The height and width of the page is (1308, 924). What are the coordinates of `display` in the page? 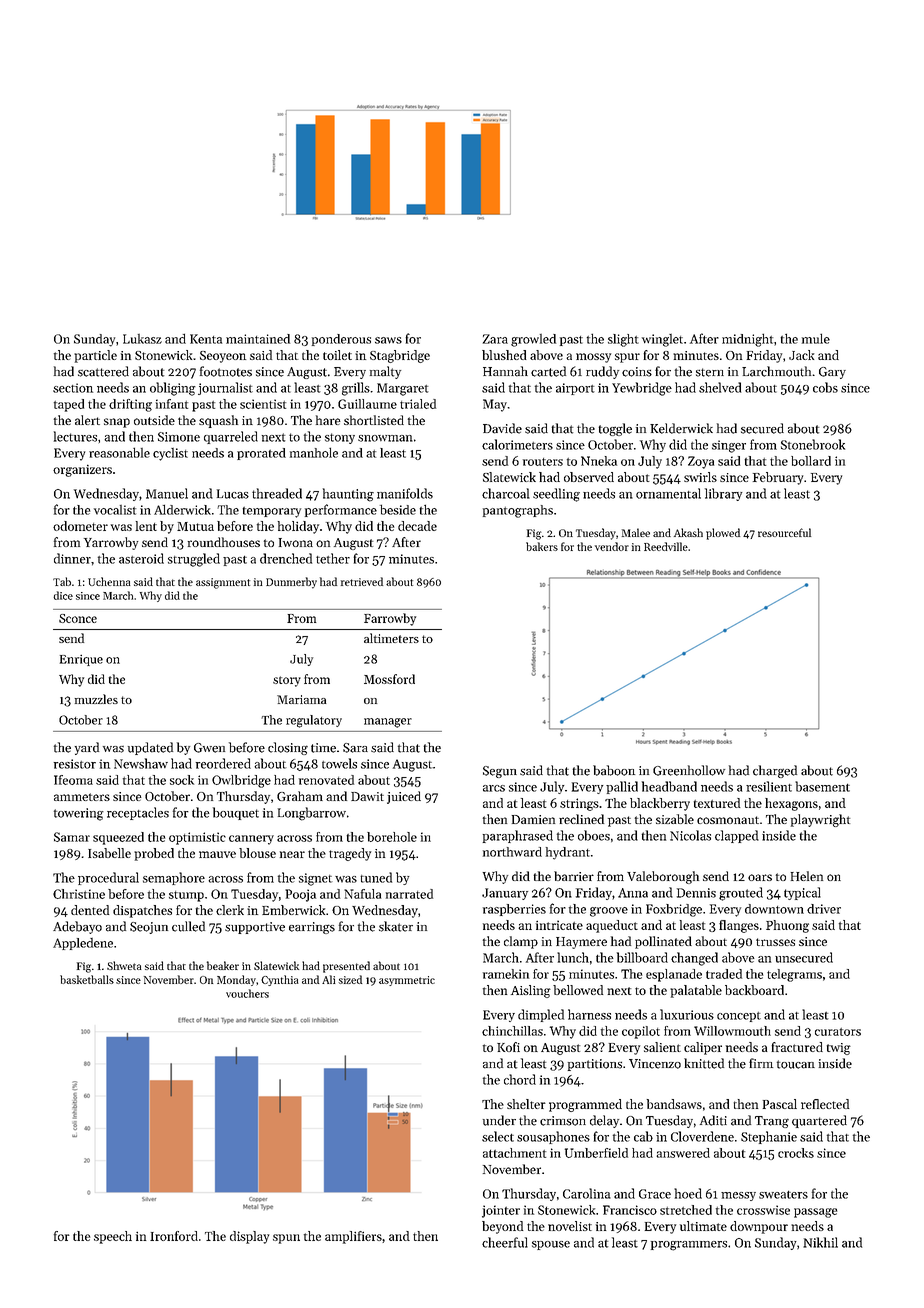 It's located at (249, 1237).
